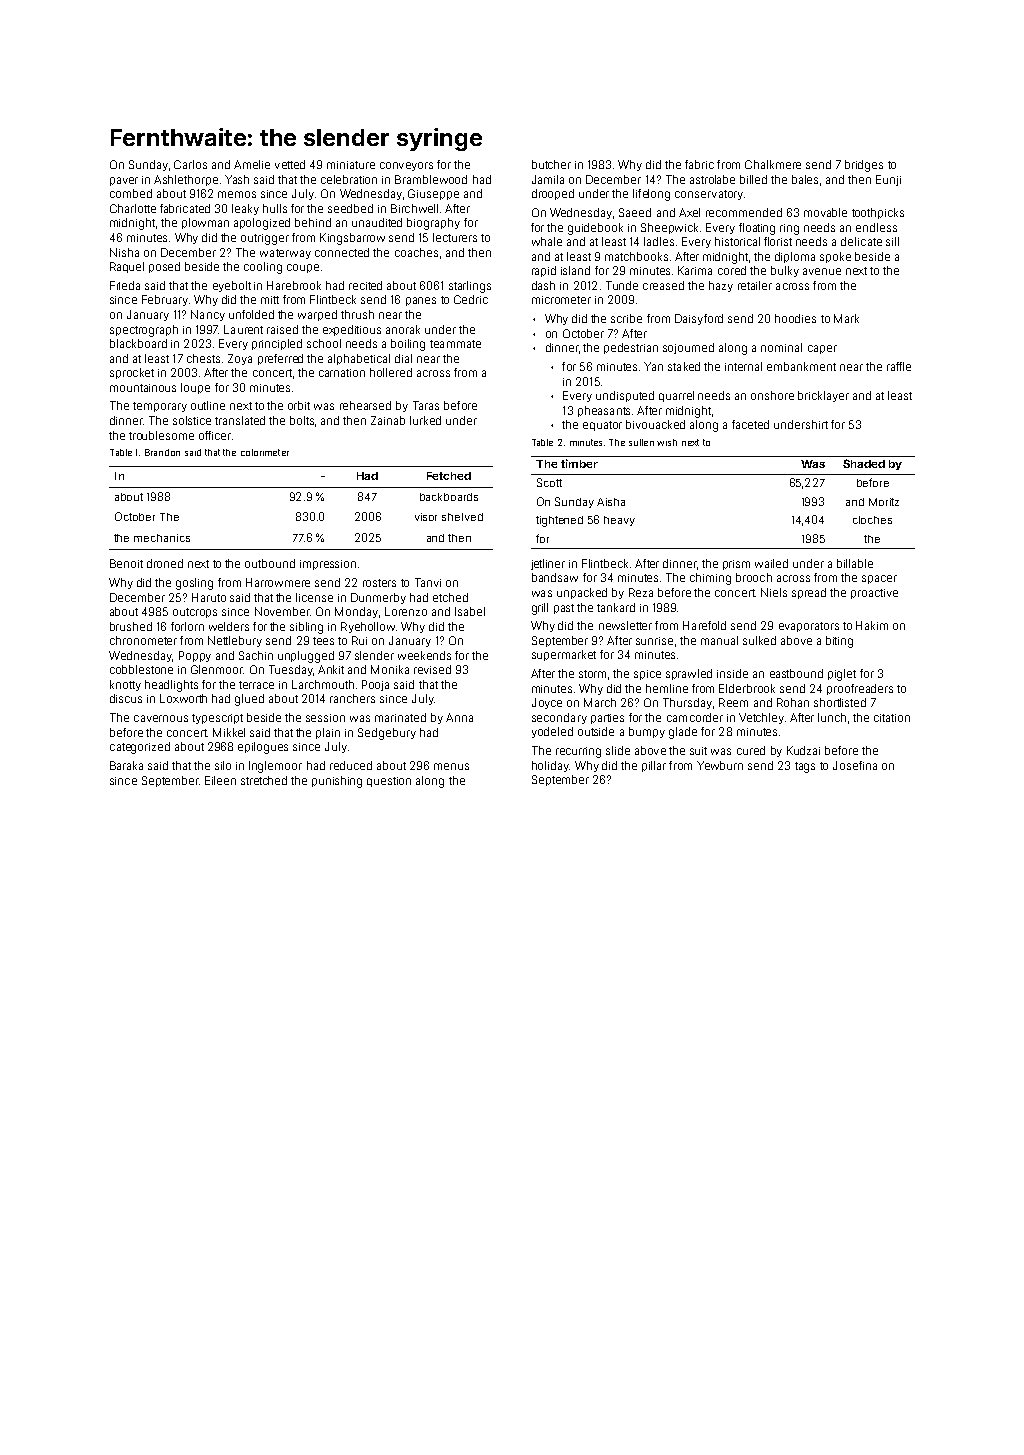 This screenshot has height=1455, width=1024. Describe the element at coordinates (195, 613) in the screenshot. I see `outcrops` at that location.
